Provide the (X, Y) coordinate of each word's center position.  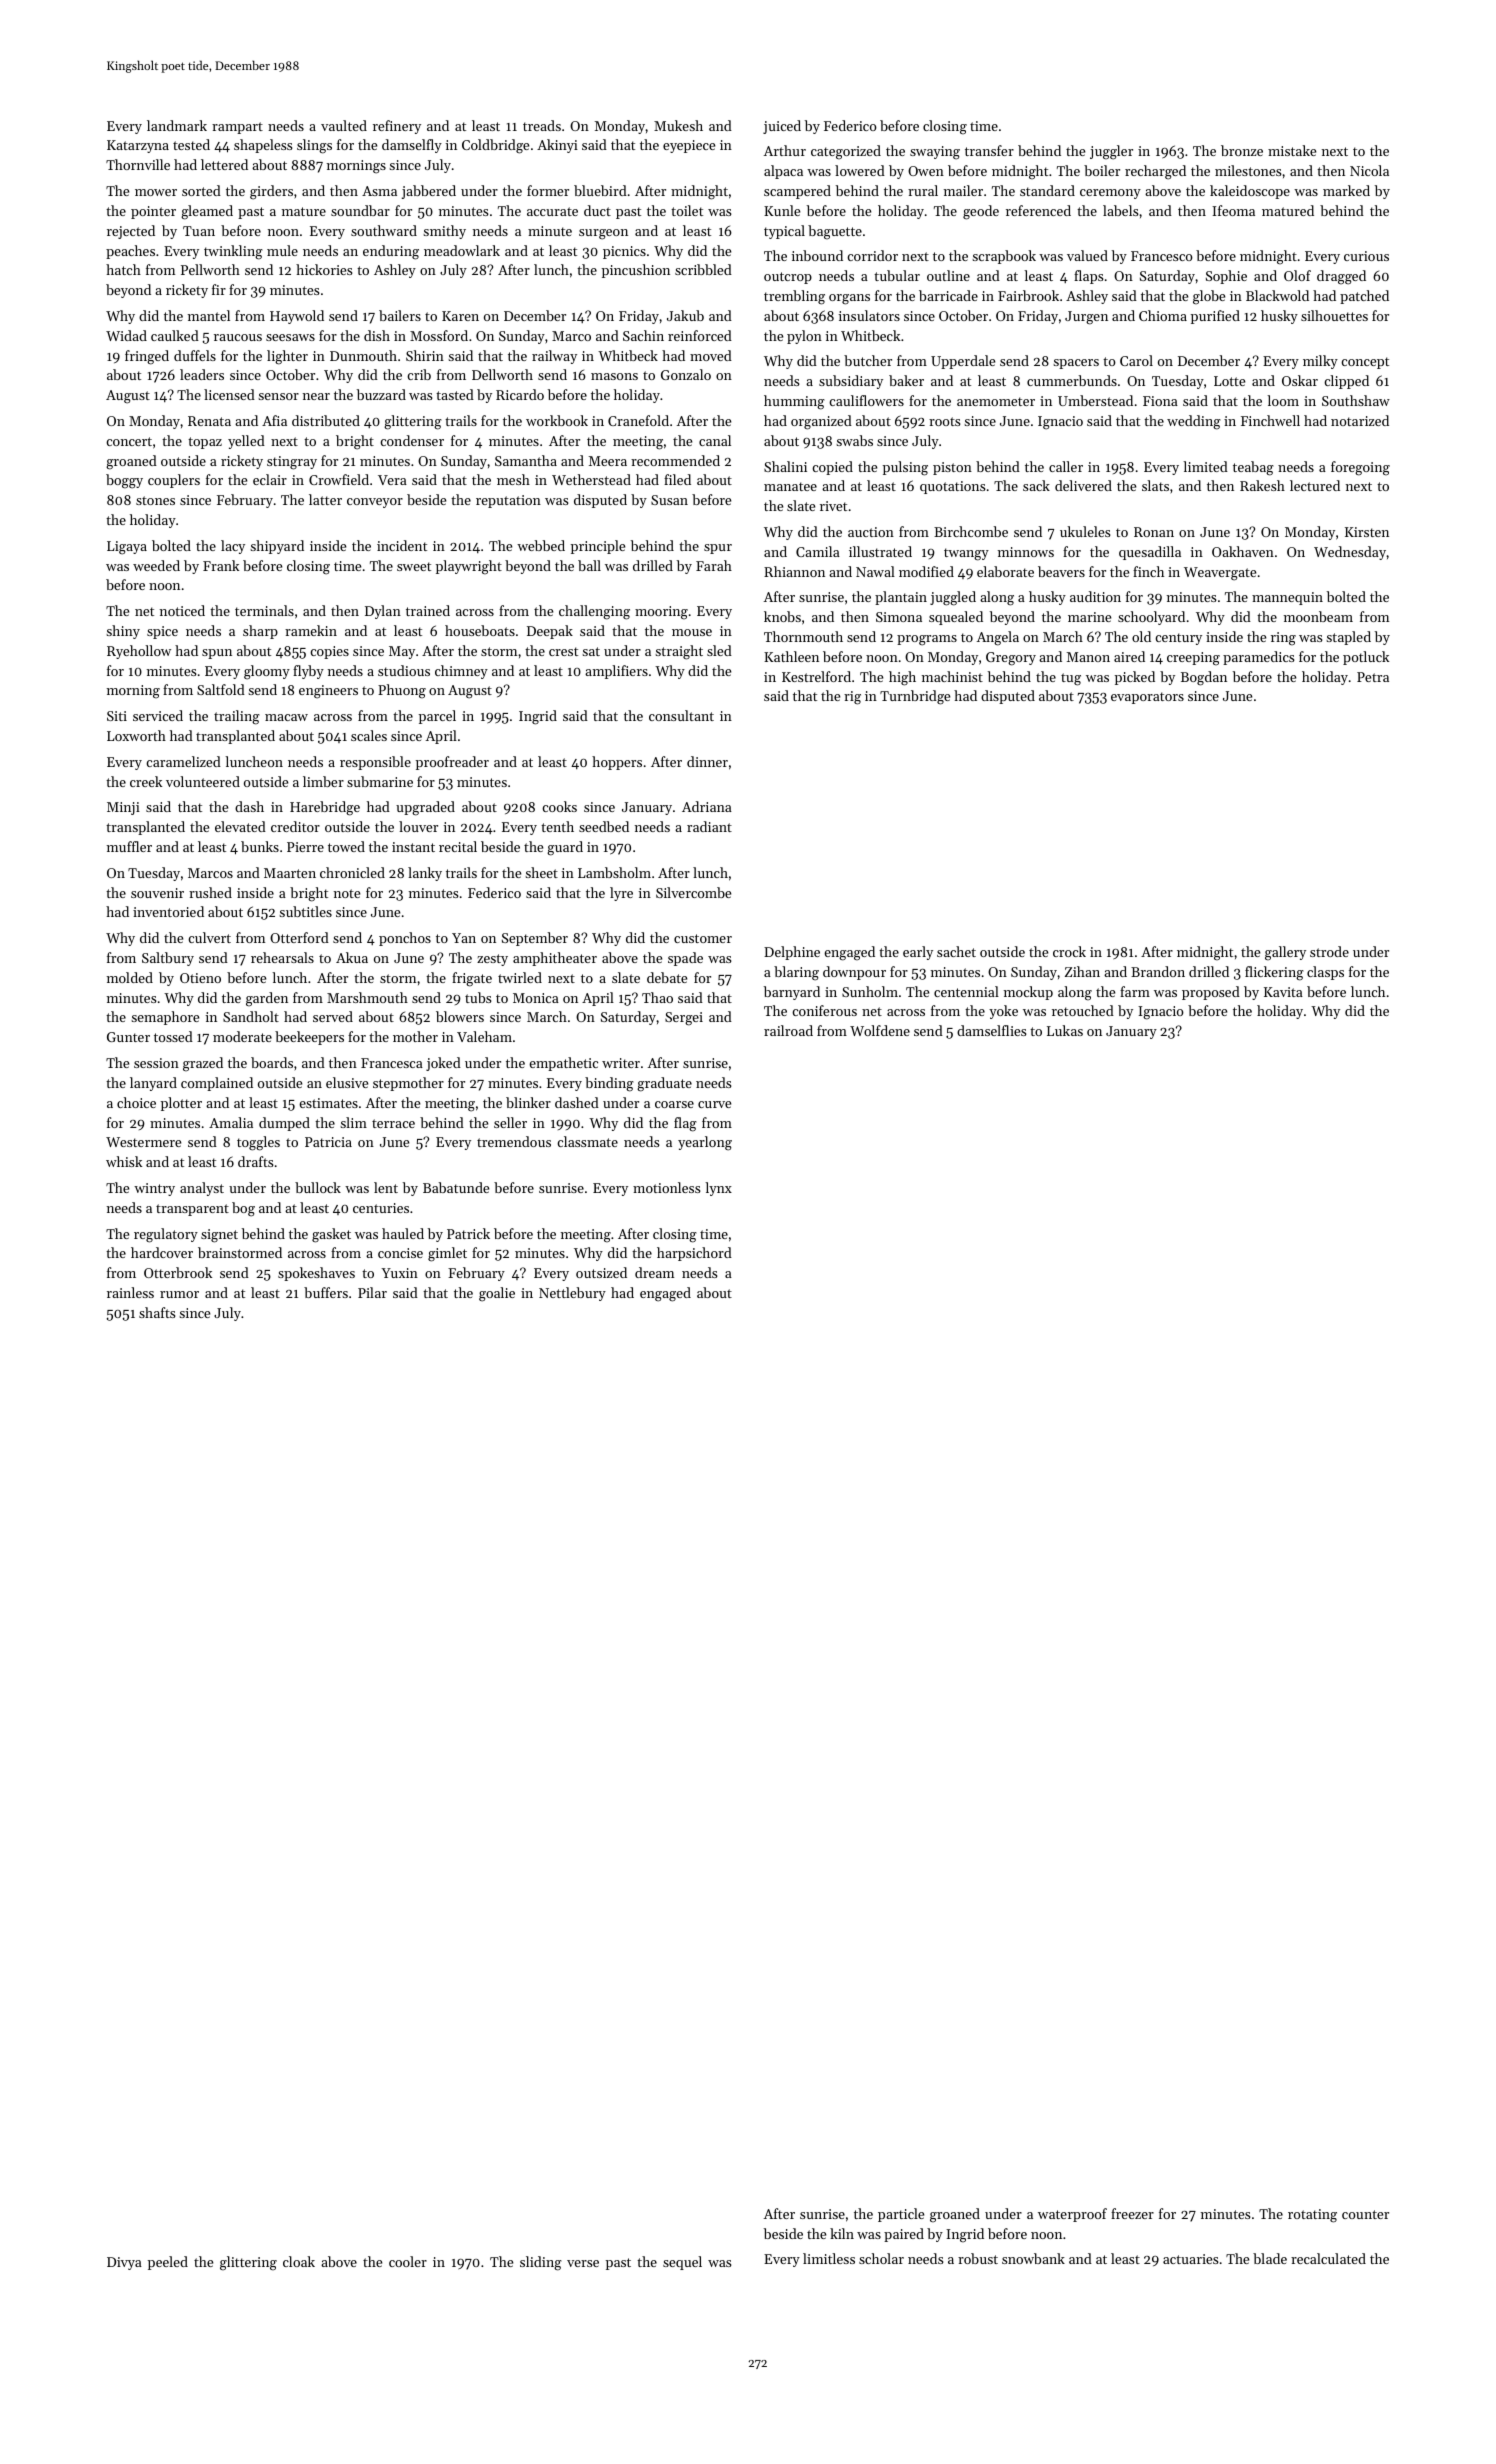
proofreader (452, 763)
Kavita (1283, 992)
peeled (168, 2263)
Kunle (782, 210)
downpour (854, 973)
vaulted (344, 125)
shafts (157, 1312)
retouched (1083, 1010)
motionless (667, 1187)
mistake (1292, 150)
